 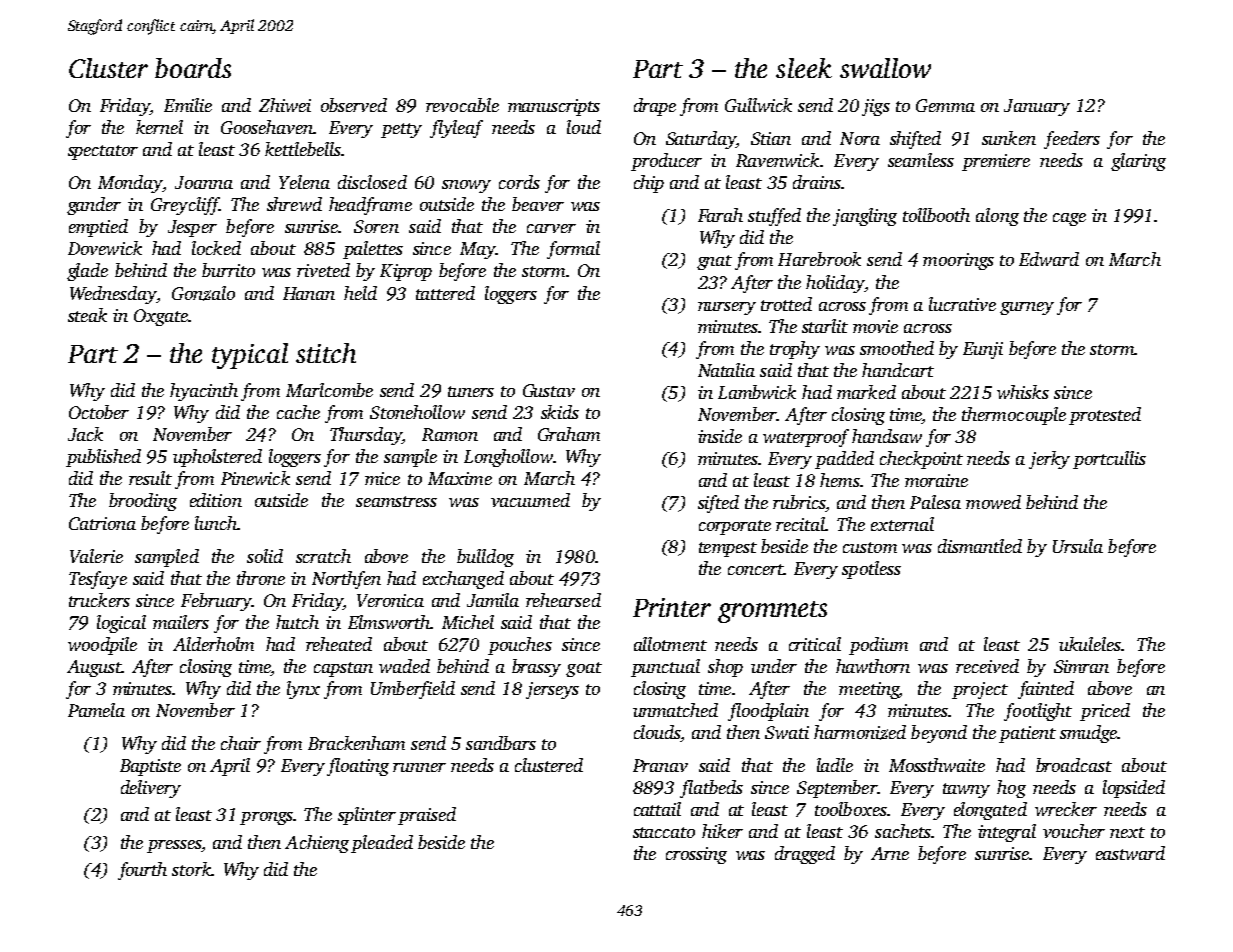 What do you see at coordinates (962, 304) in the screenshot?
I see `lucrative` at bounding box center [962, 304].
